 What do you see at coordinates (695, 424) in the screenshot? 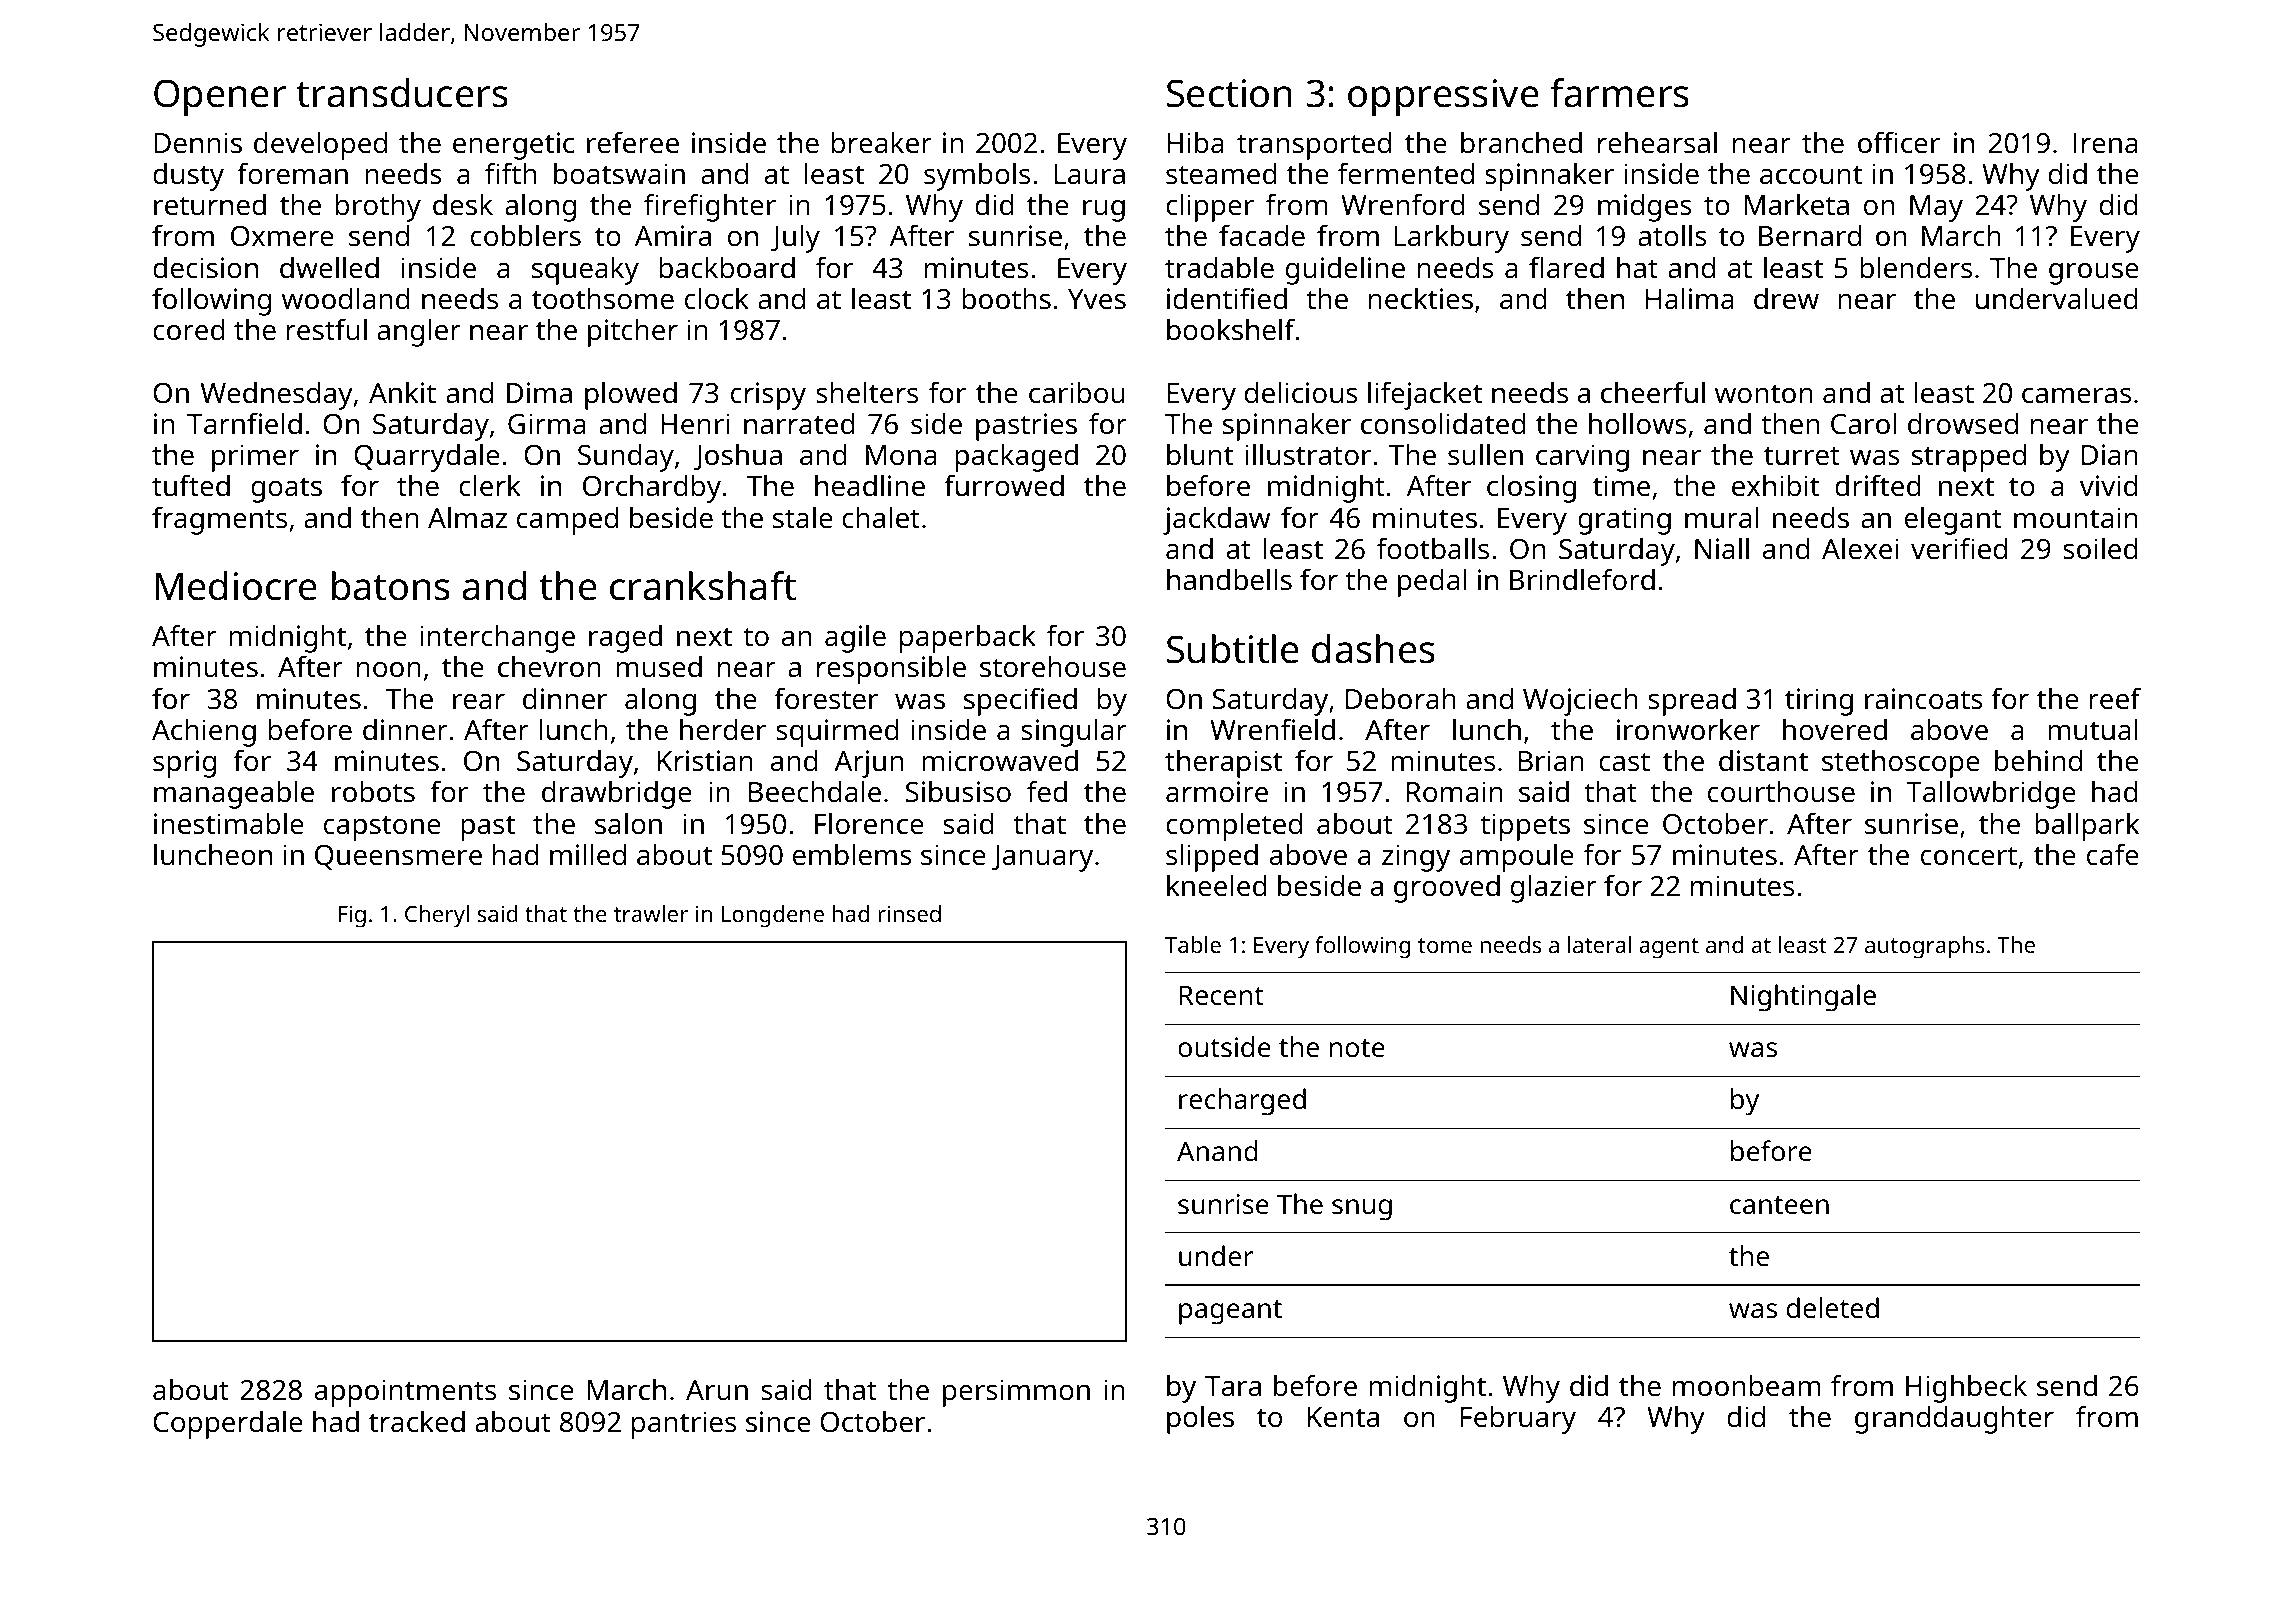
I see `Henri` at bounding box center [695, 424].
